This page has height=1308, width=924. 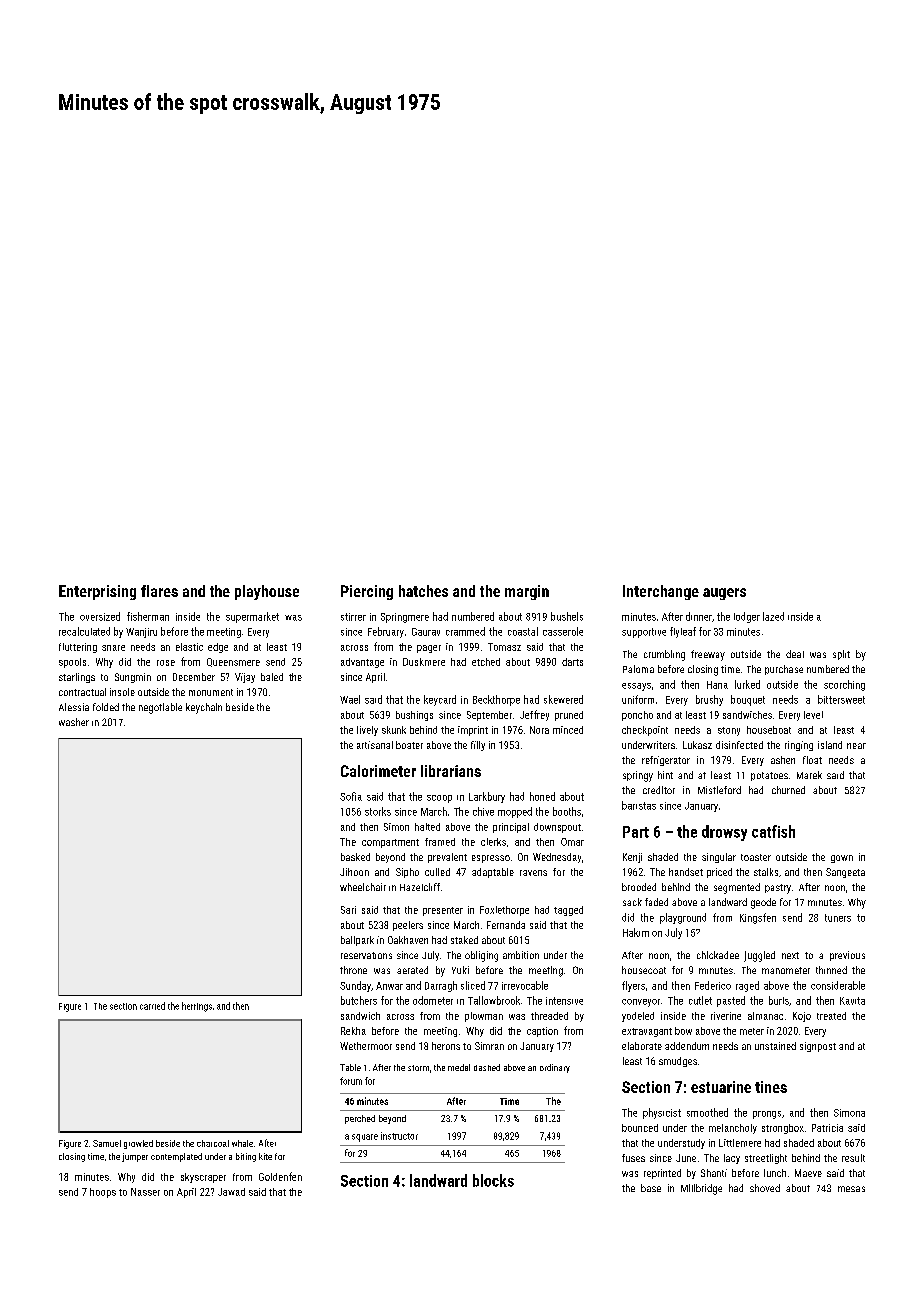 I want to click on minced, so click(x=568, y=730).
